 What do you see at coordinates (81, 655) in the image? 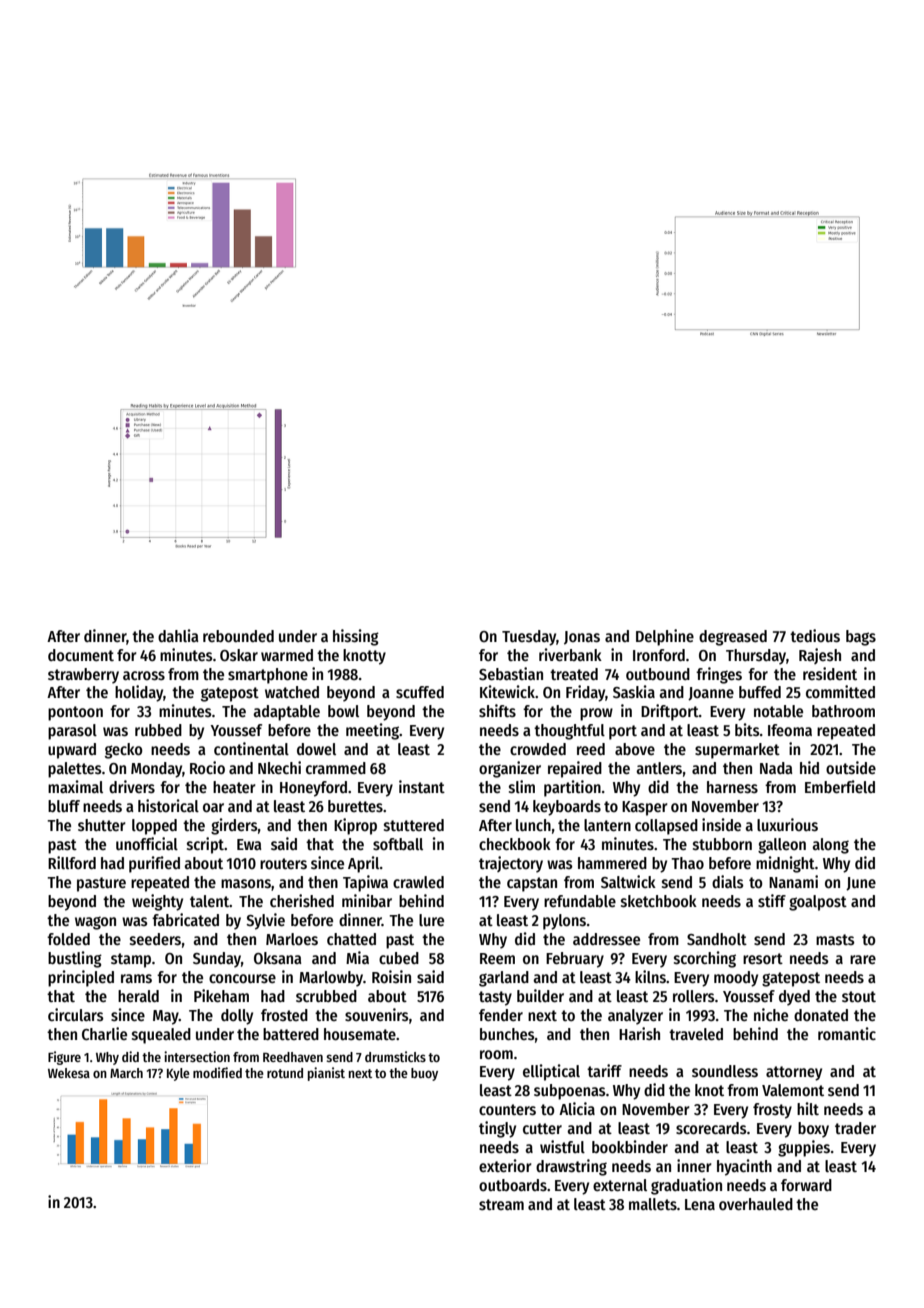
I see `document` at bounding box center [81, 655].
